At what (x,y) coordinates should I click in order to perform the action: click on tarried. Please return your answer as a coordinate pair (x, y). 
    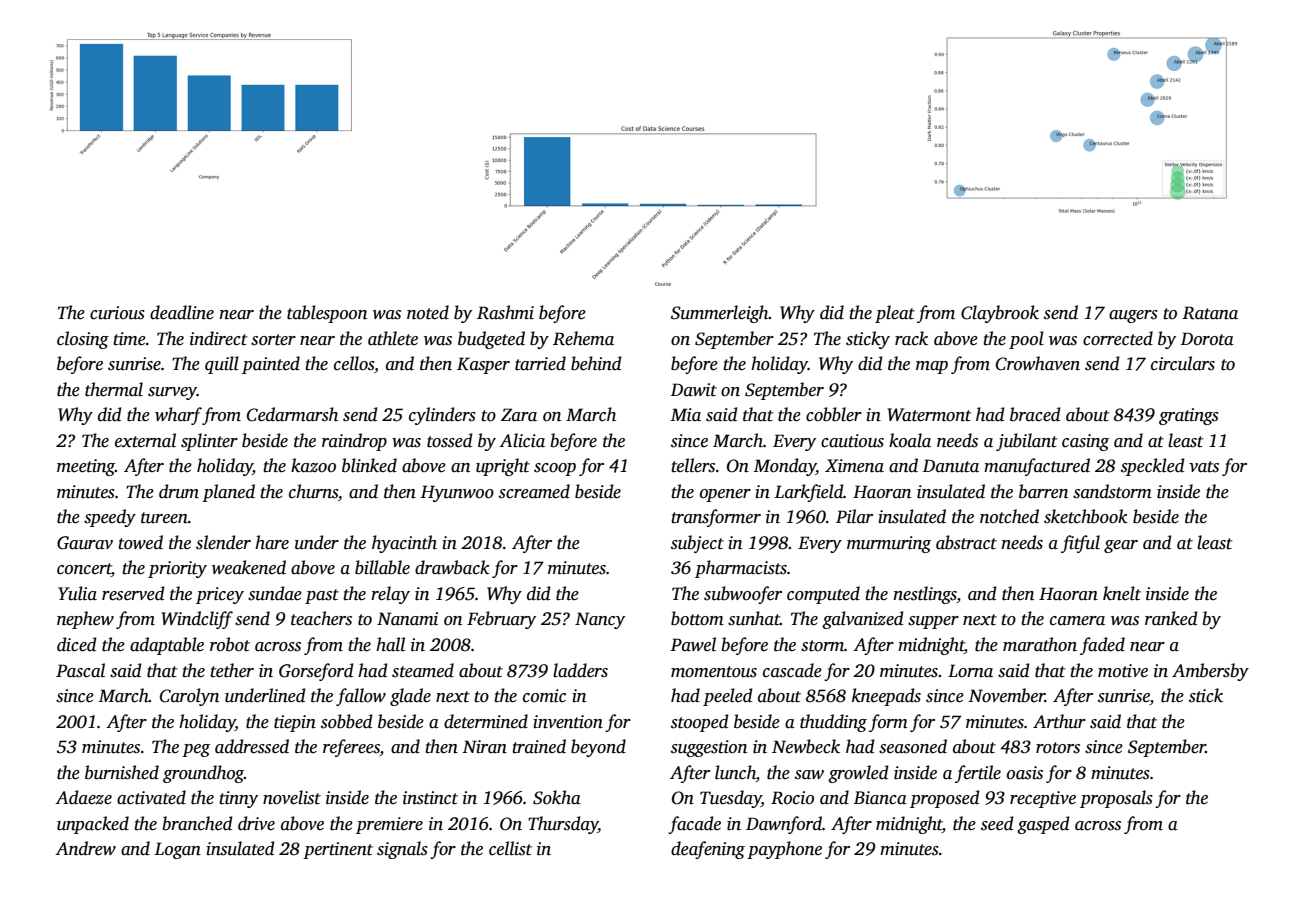
    Looking at the image, I should click on (540, 363).
